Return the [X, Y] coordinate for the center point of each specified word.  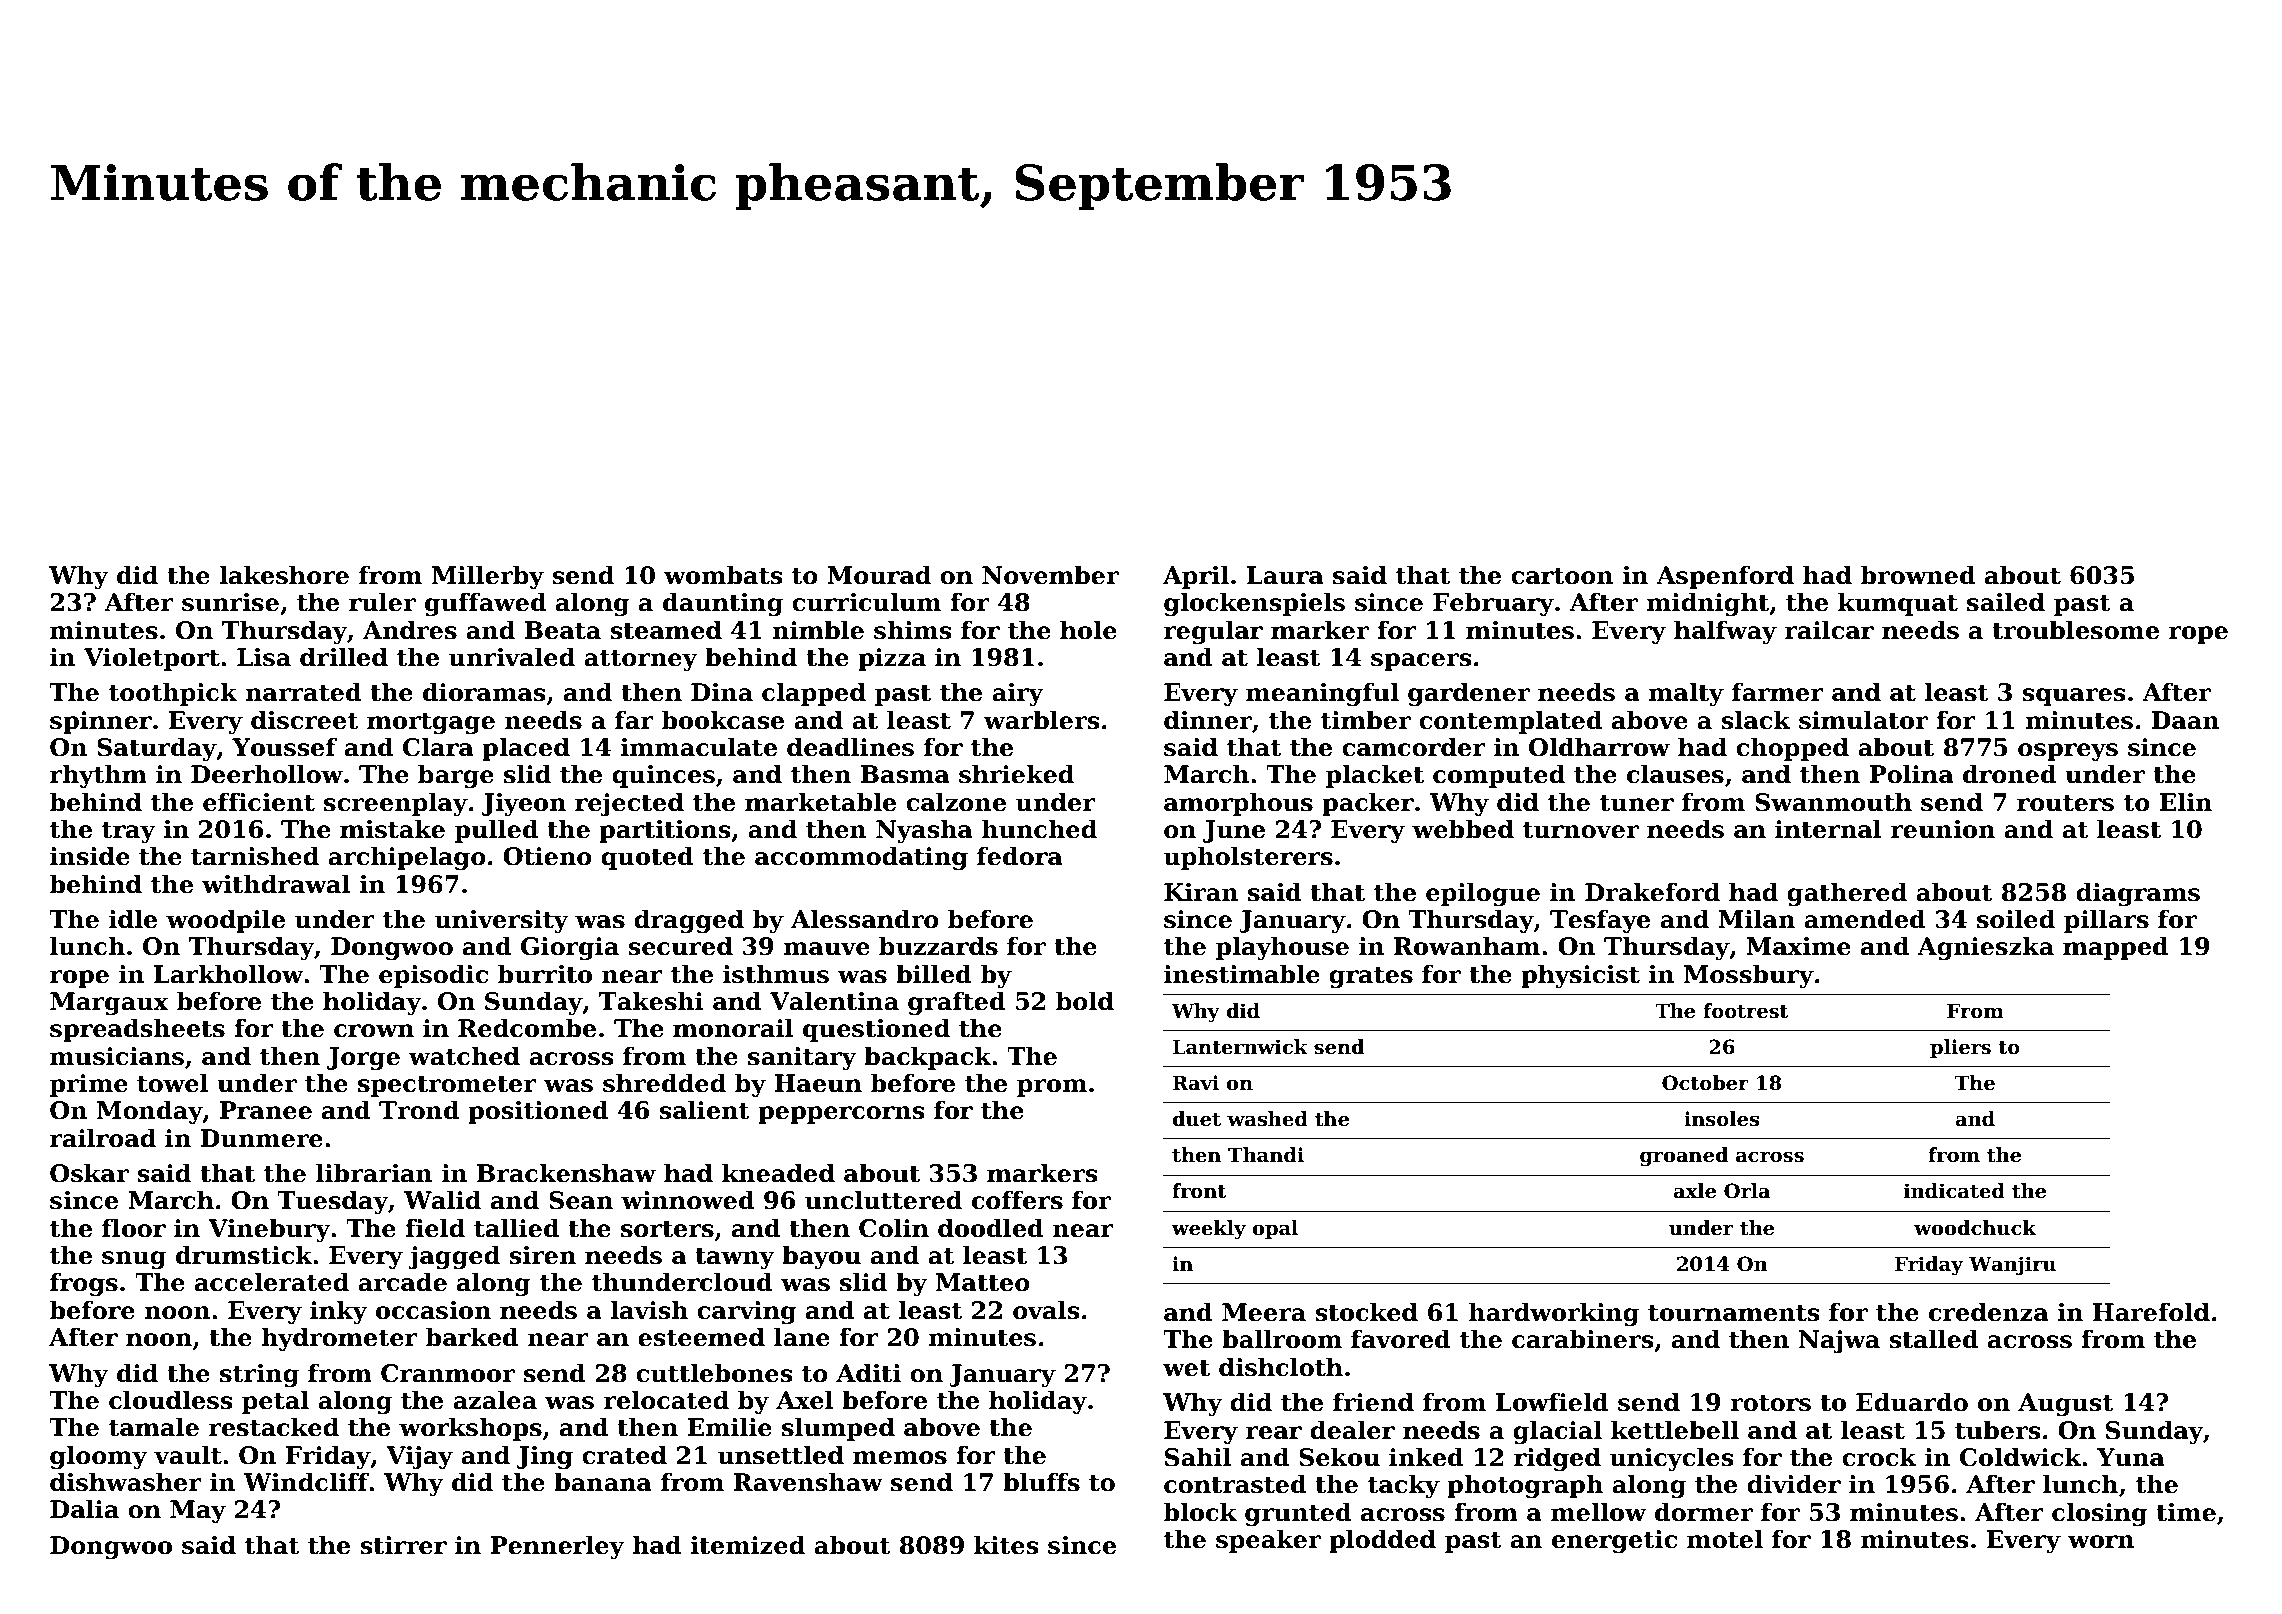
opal [1275, 1229]
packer [1368, 804]
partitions [665, 831]
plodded [1382, 1541]
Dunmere [261, 1138]
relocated [666, 1400]
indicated [1954, 1191]
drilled [344, 657]
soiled [2016, 919]
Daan [2185, 720]
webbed [1463, 829]
